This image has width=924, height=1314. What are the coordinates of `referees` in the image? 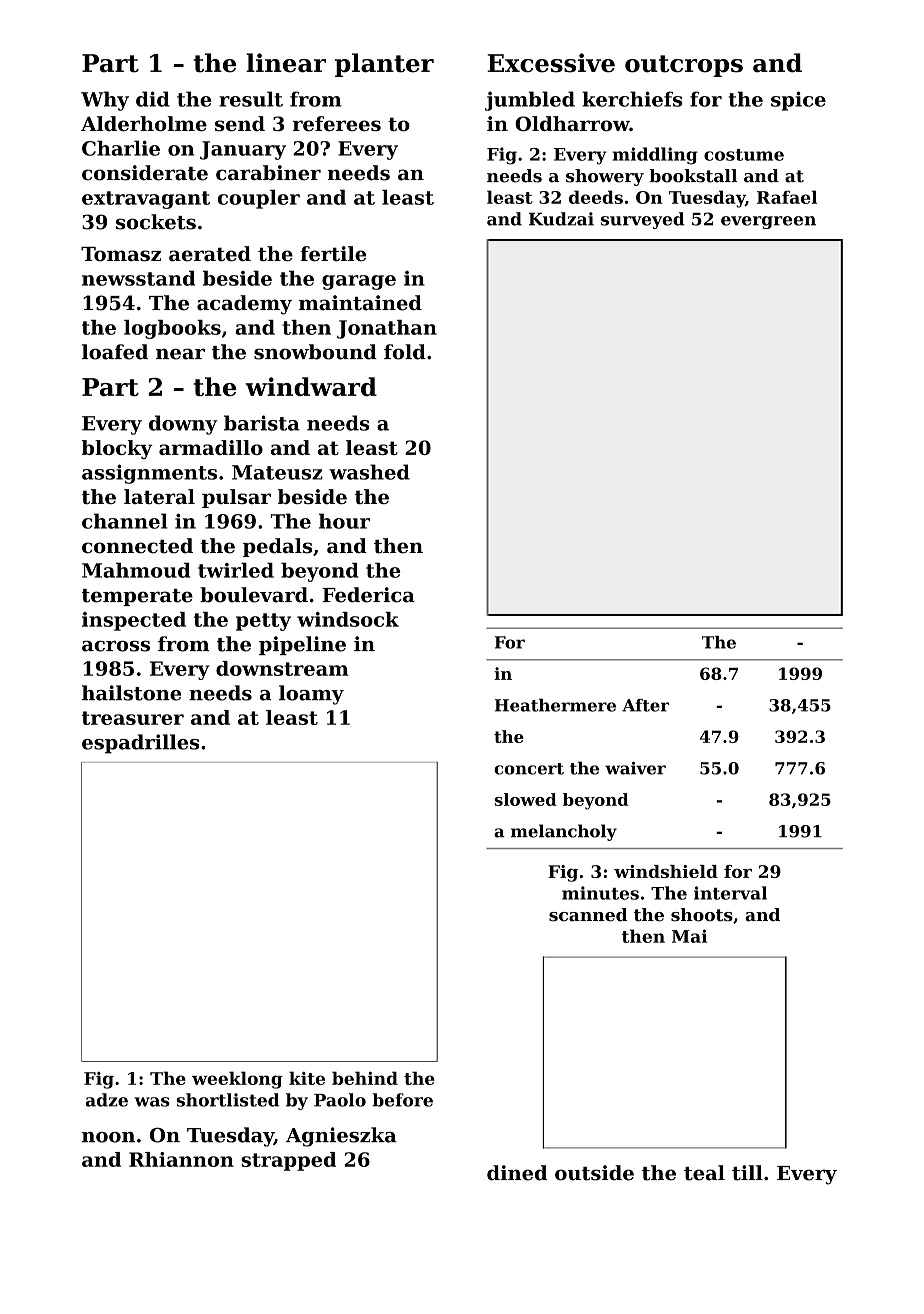 It's located at (337, 123).
